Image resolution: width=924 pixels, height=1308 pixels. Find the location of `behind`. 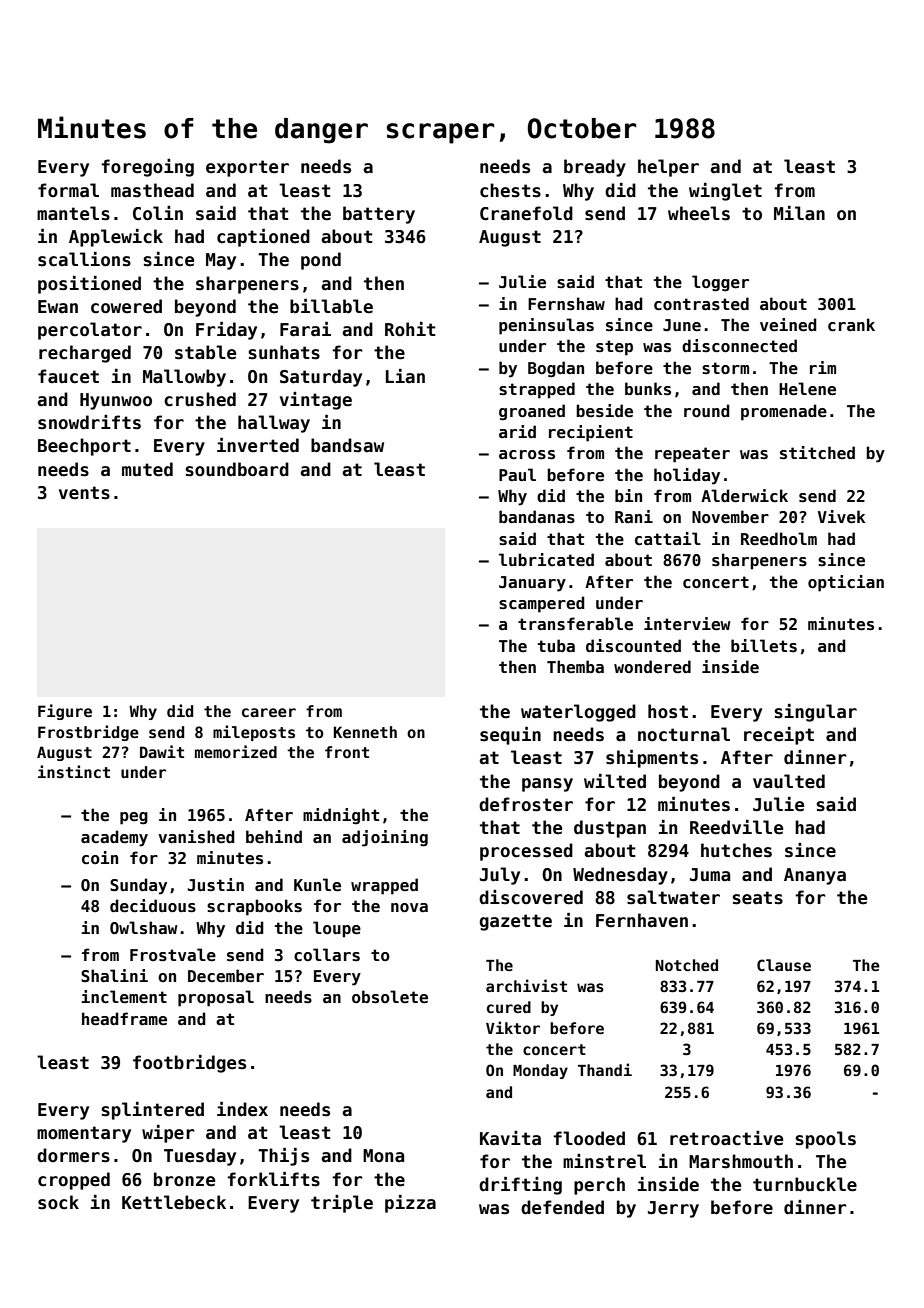

behind is located at coordinates (274, 836).
